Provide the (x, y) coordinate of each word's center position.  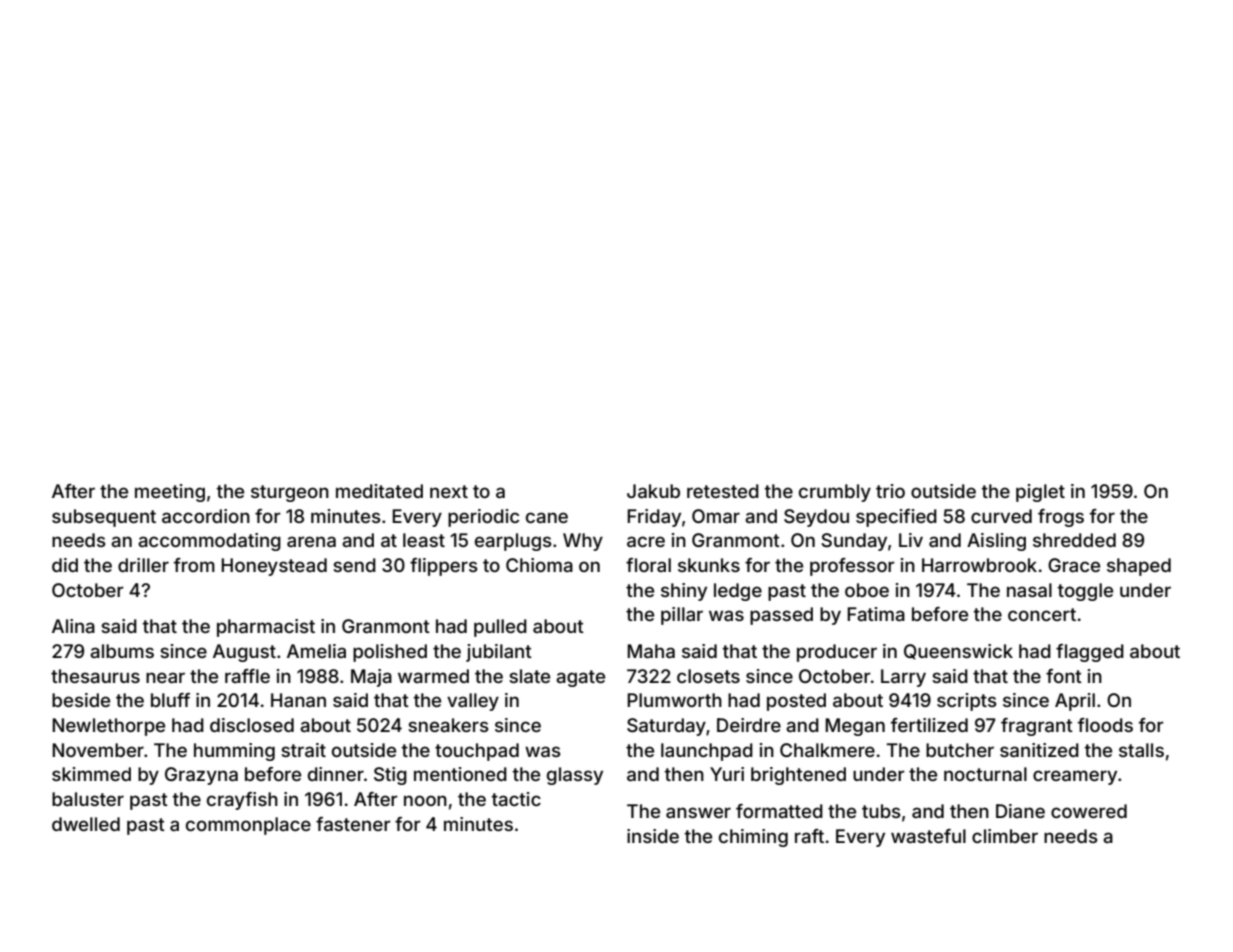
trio (890, 491)
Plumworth (674, 700)
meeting (170, 493)
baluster (88, 799)
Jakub (653, 491)
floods (1105, 725)
